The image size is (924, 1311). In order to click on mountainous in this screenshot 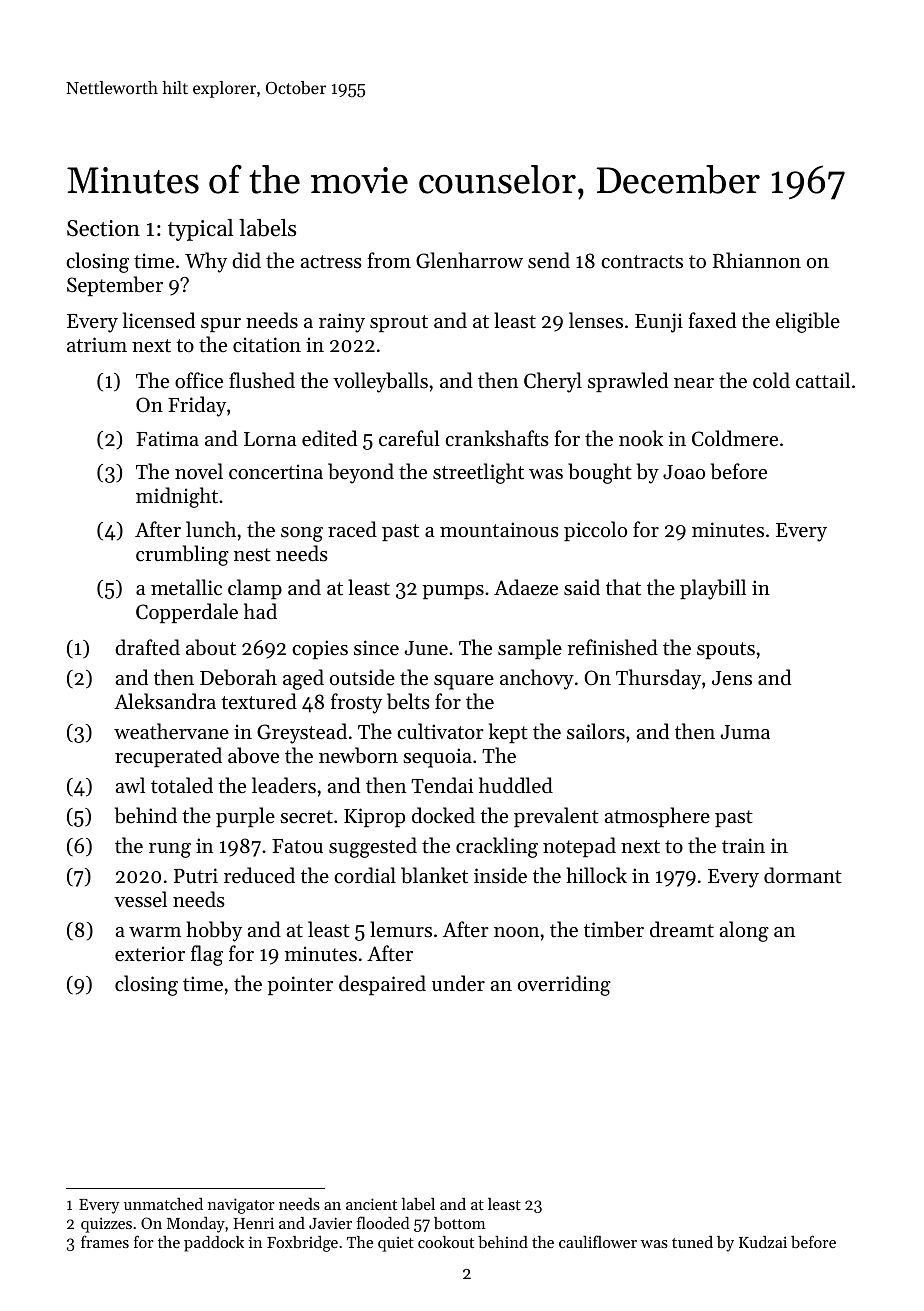, I will do `click(499, 530)`.
